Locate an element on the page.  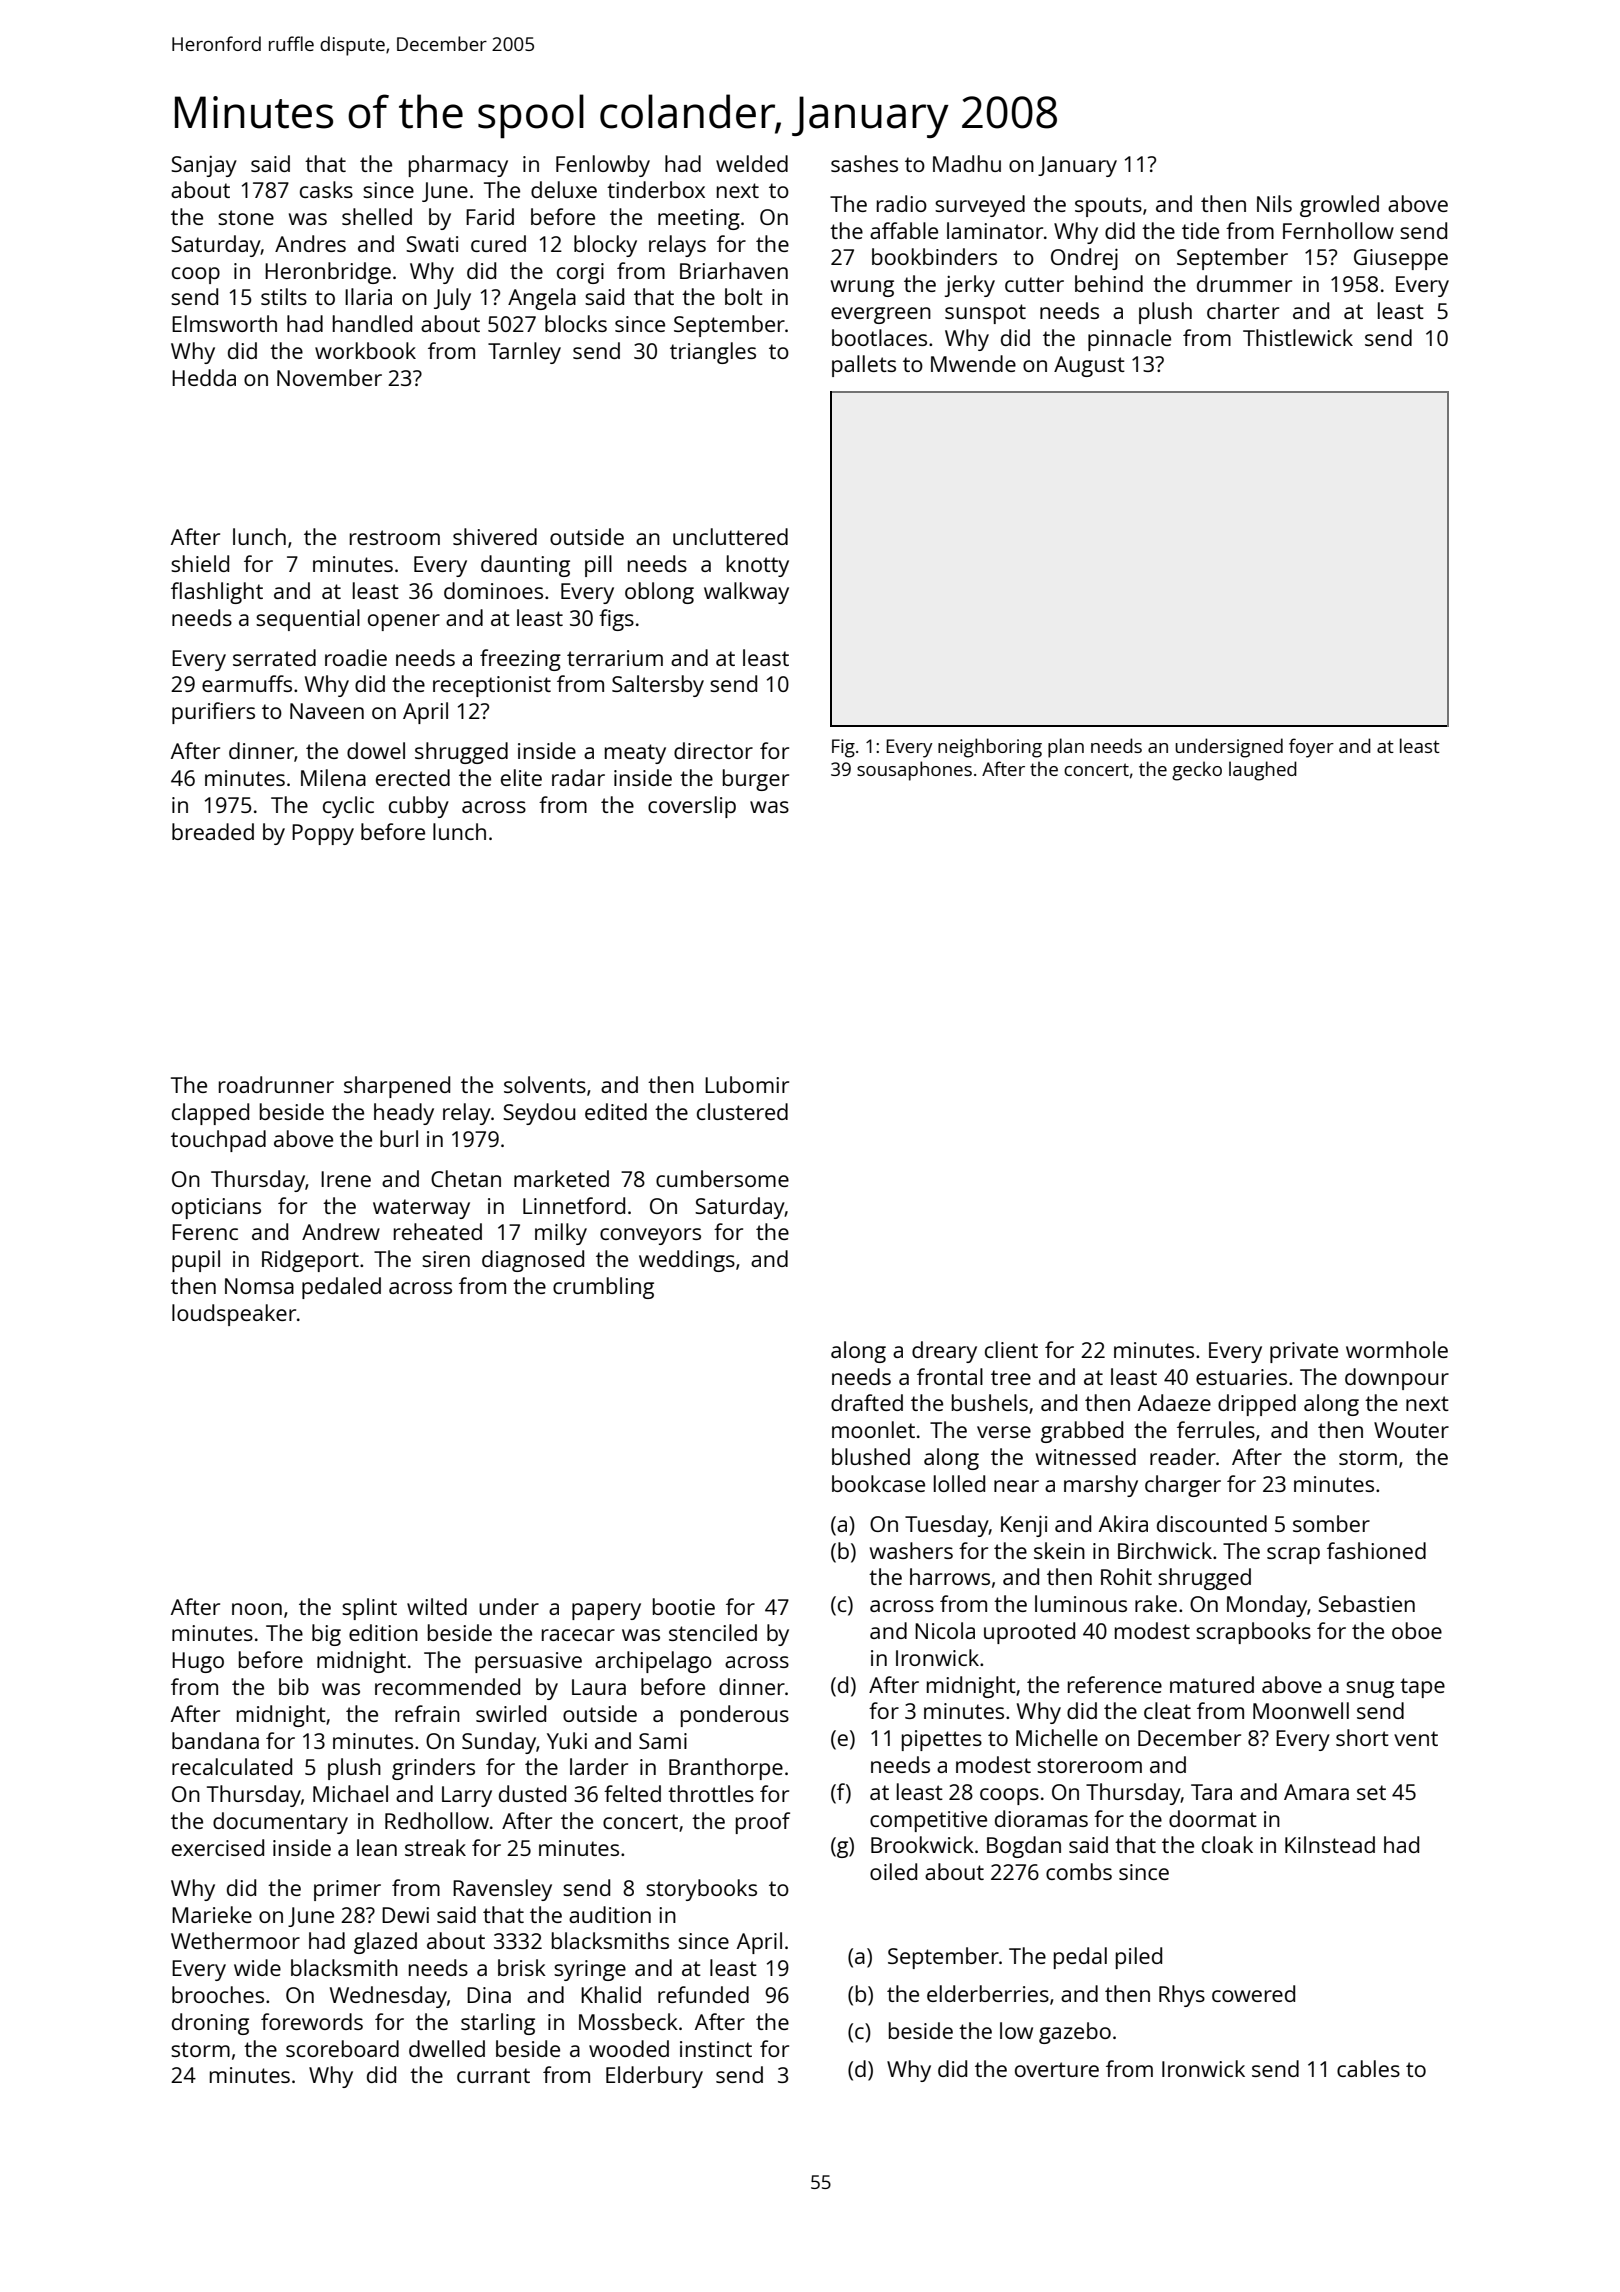
purifiers is located at coordinates (213, 713).
